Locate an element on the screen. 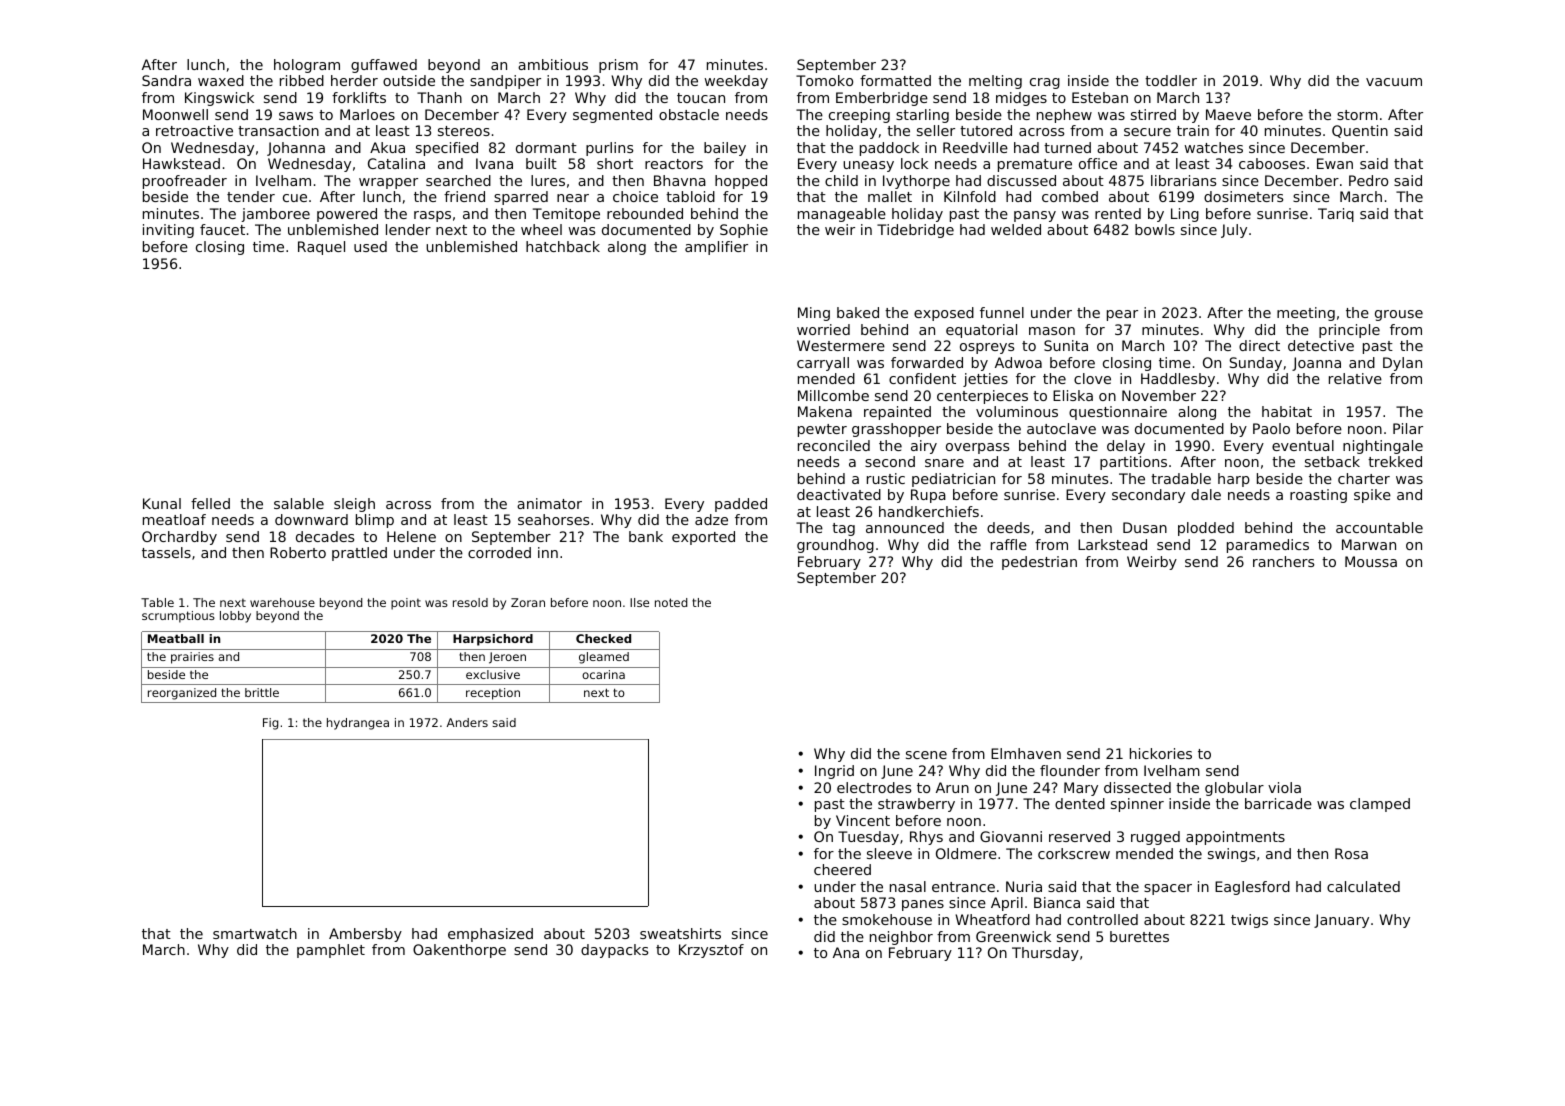 This screenshot has height=1106, width=1565. resold is located at coordinates (470, 602).
